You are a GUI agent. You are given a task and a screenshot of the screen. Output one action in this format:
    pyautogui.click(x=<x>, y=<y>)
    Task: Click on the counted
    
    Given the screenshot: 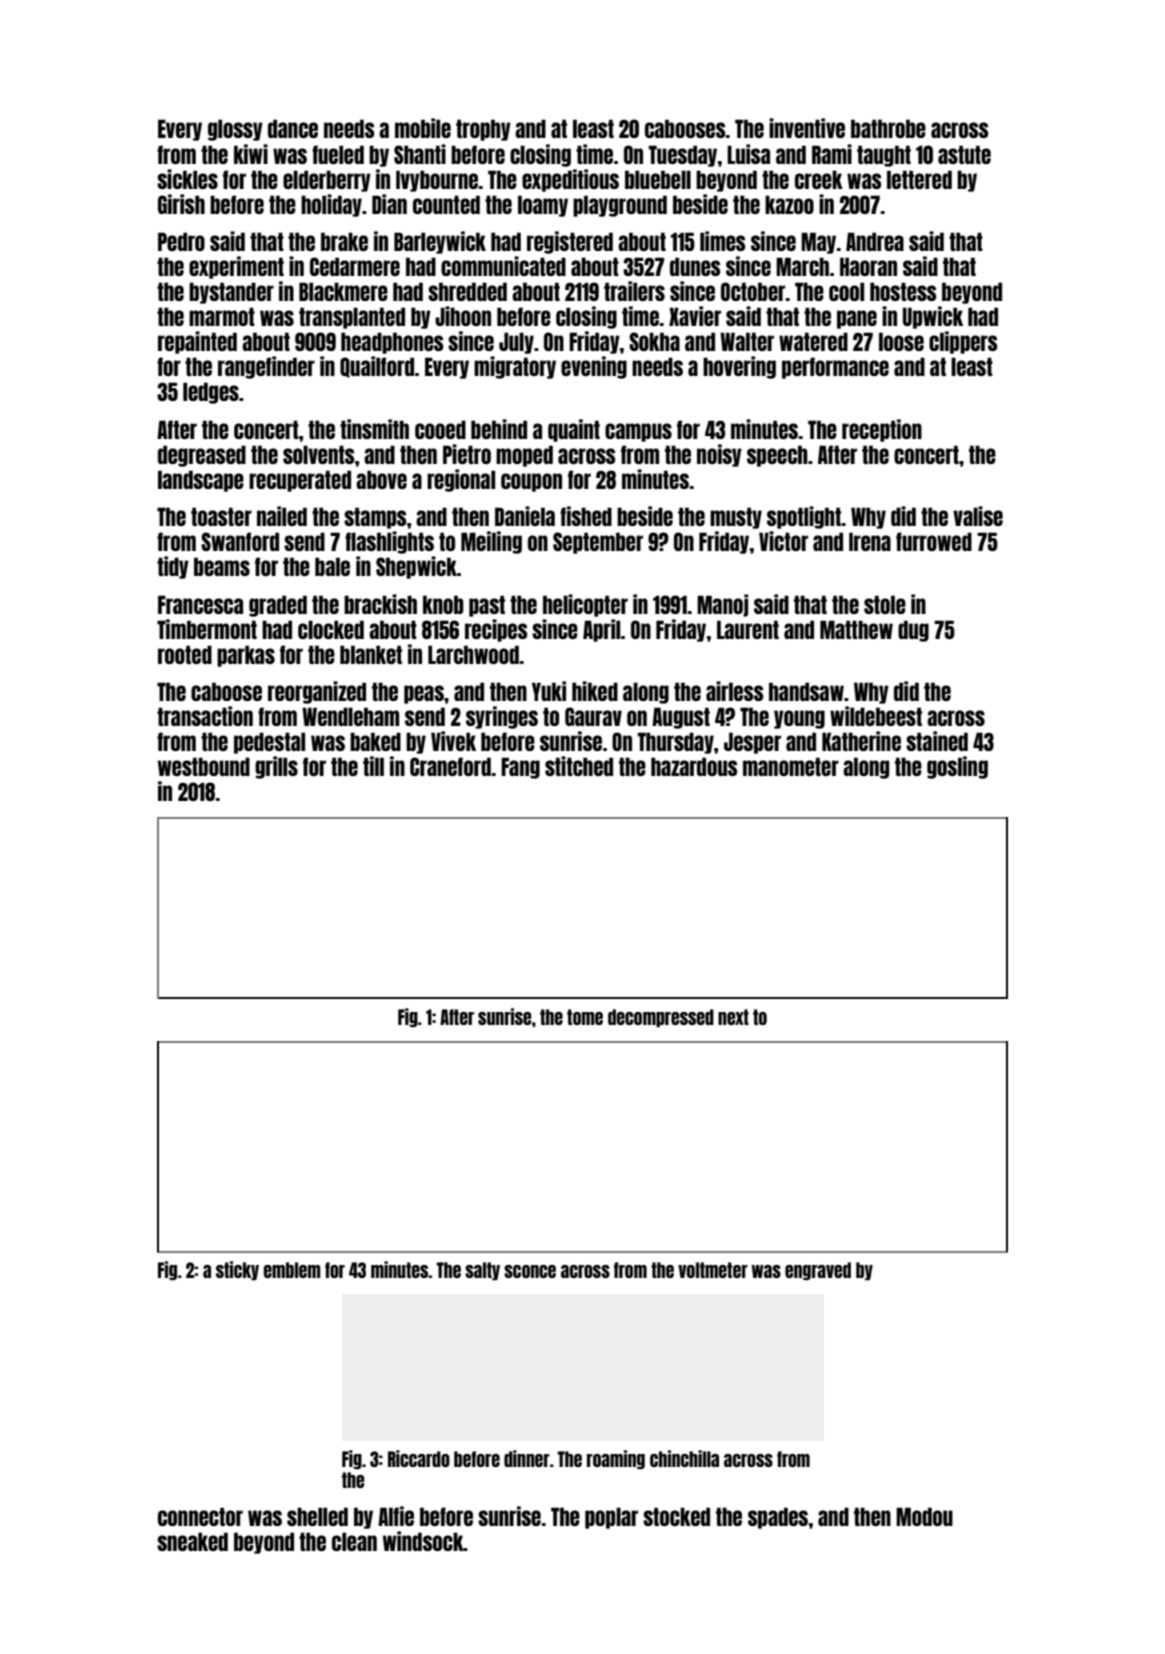 What is the action you would take?
    pyautogui.click(x=446, y=204)
